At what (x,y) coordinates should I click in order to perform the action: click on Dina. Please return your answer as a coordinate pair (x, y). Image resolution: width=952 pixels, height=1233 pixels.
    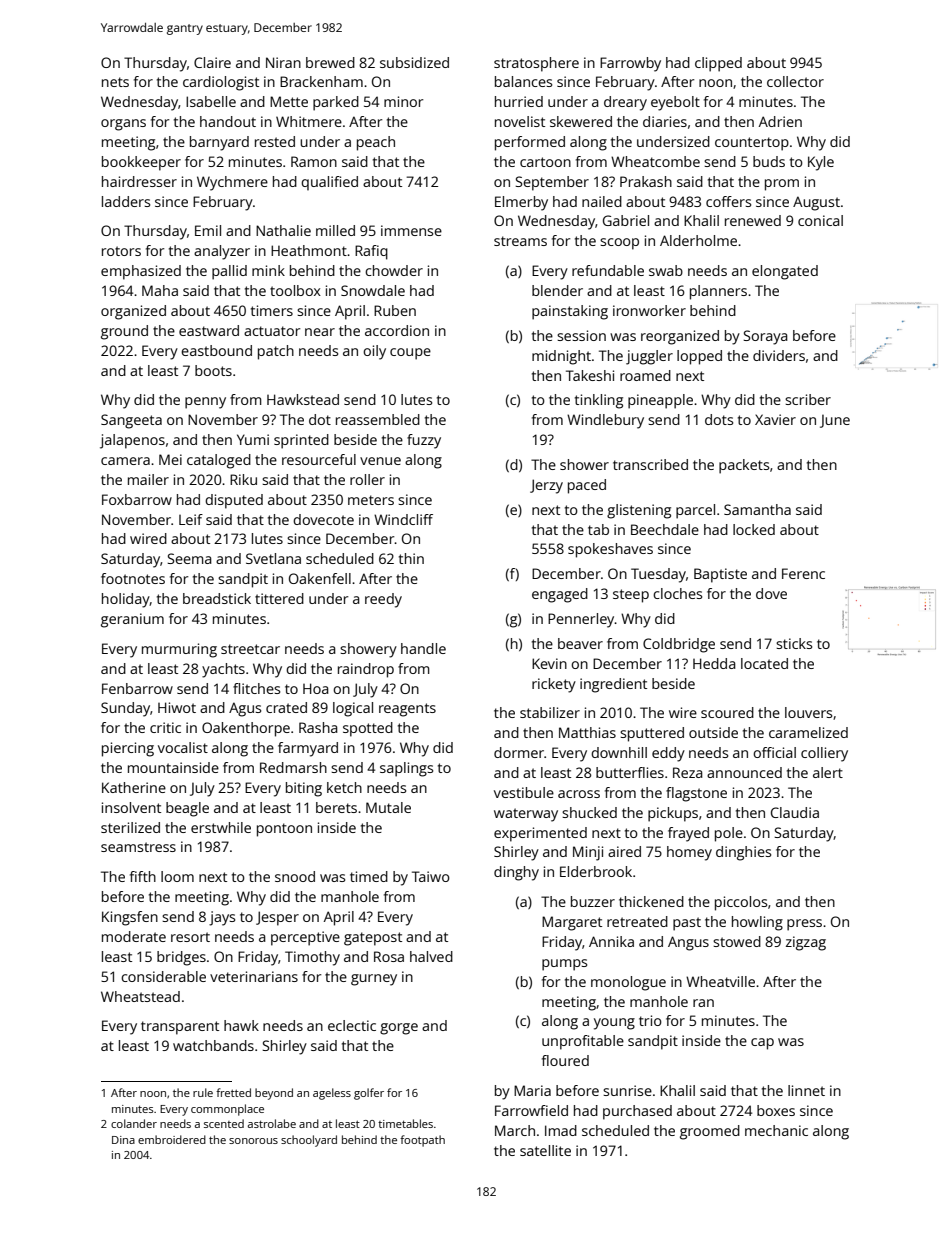
    Looking at the image, I should click on (123, 1140).
